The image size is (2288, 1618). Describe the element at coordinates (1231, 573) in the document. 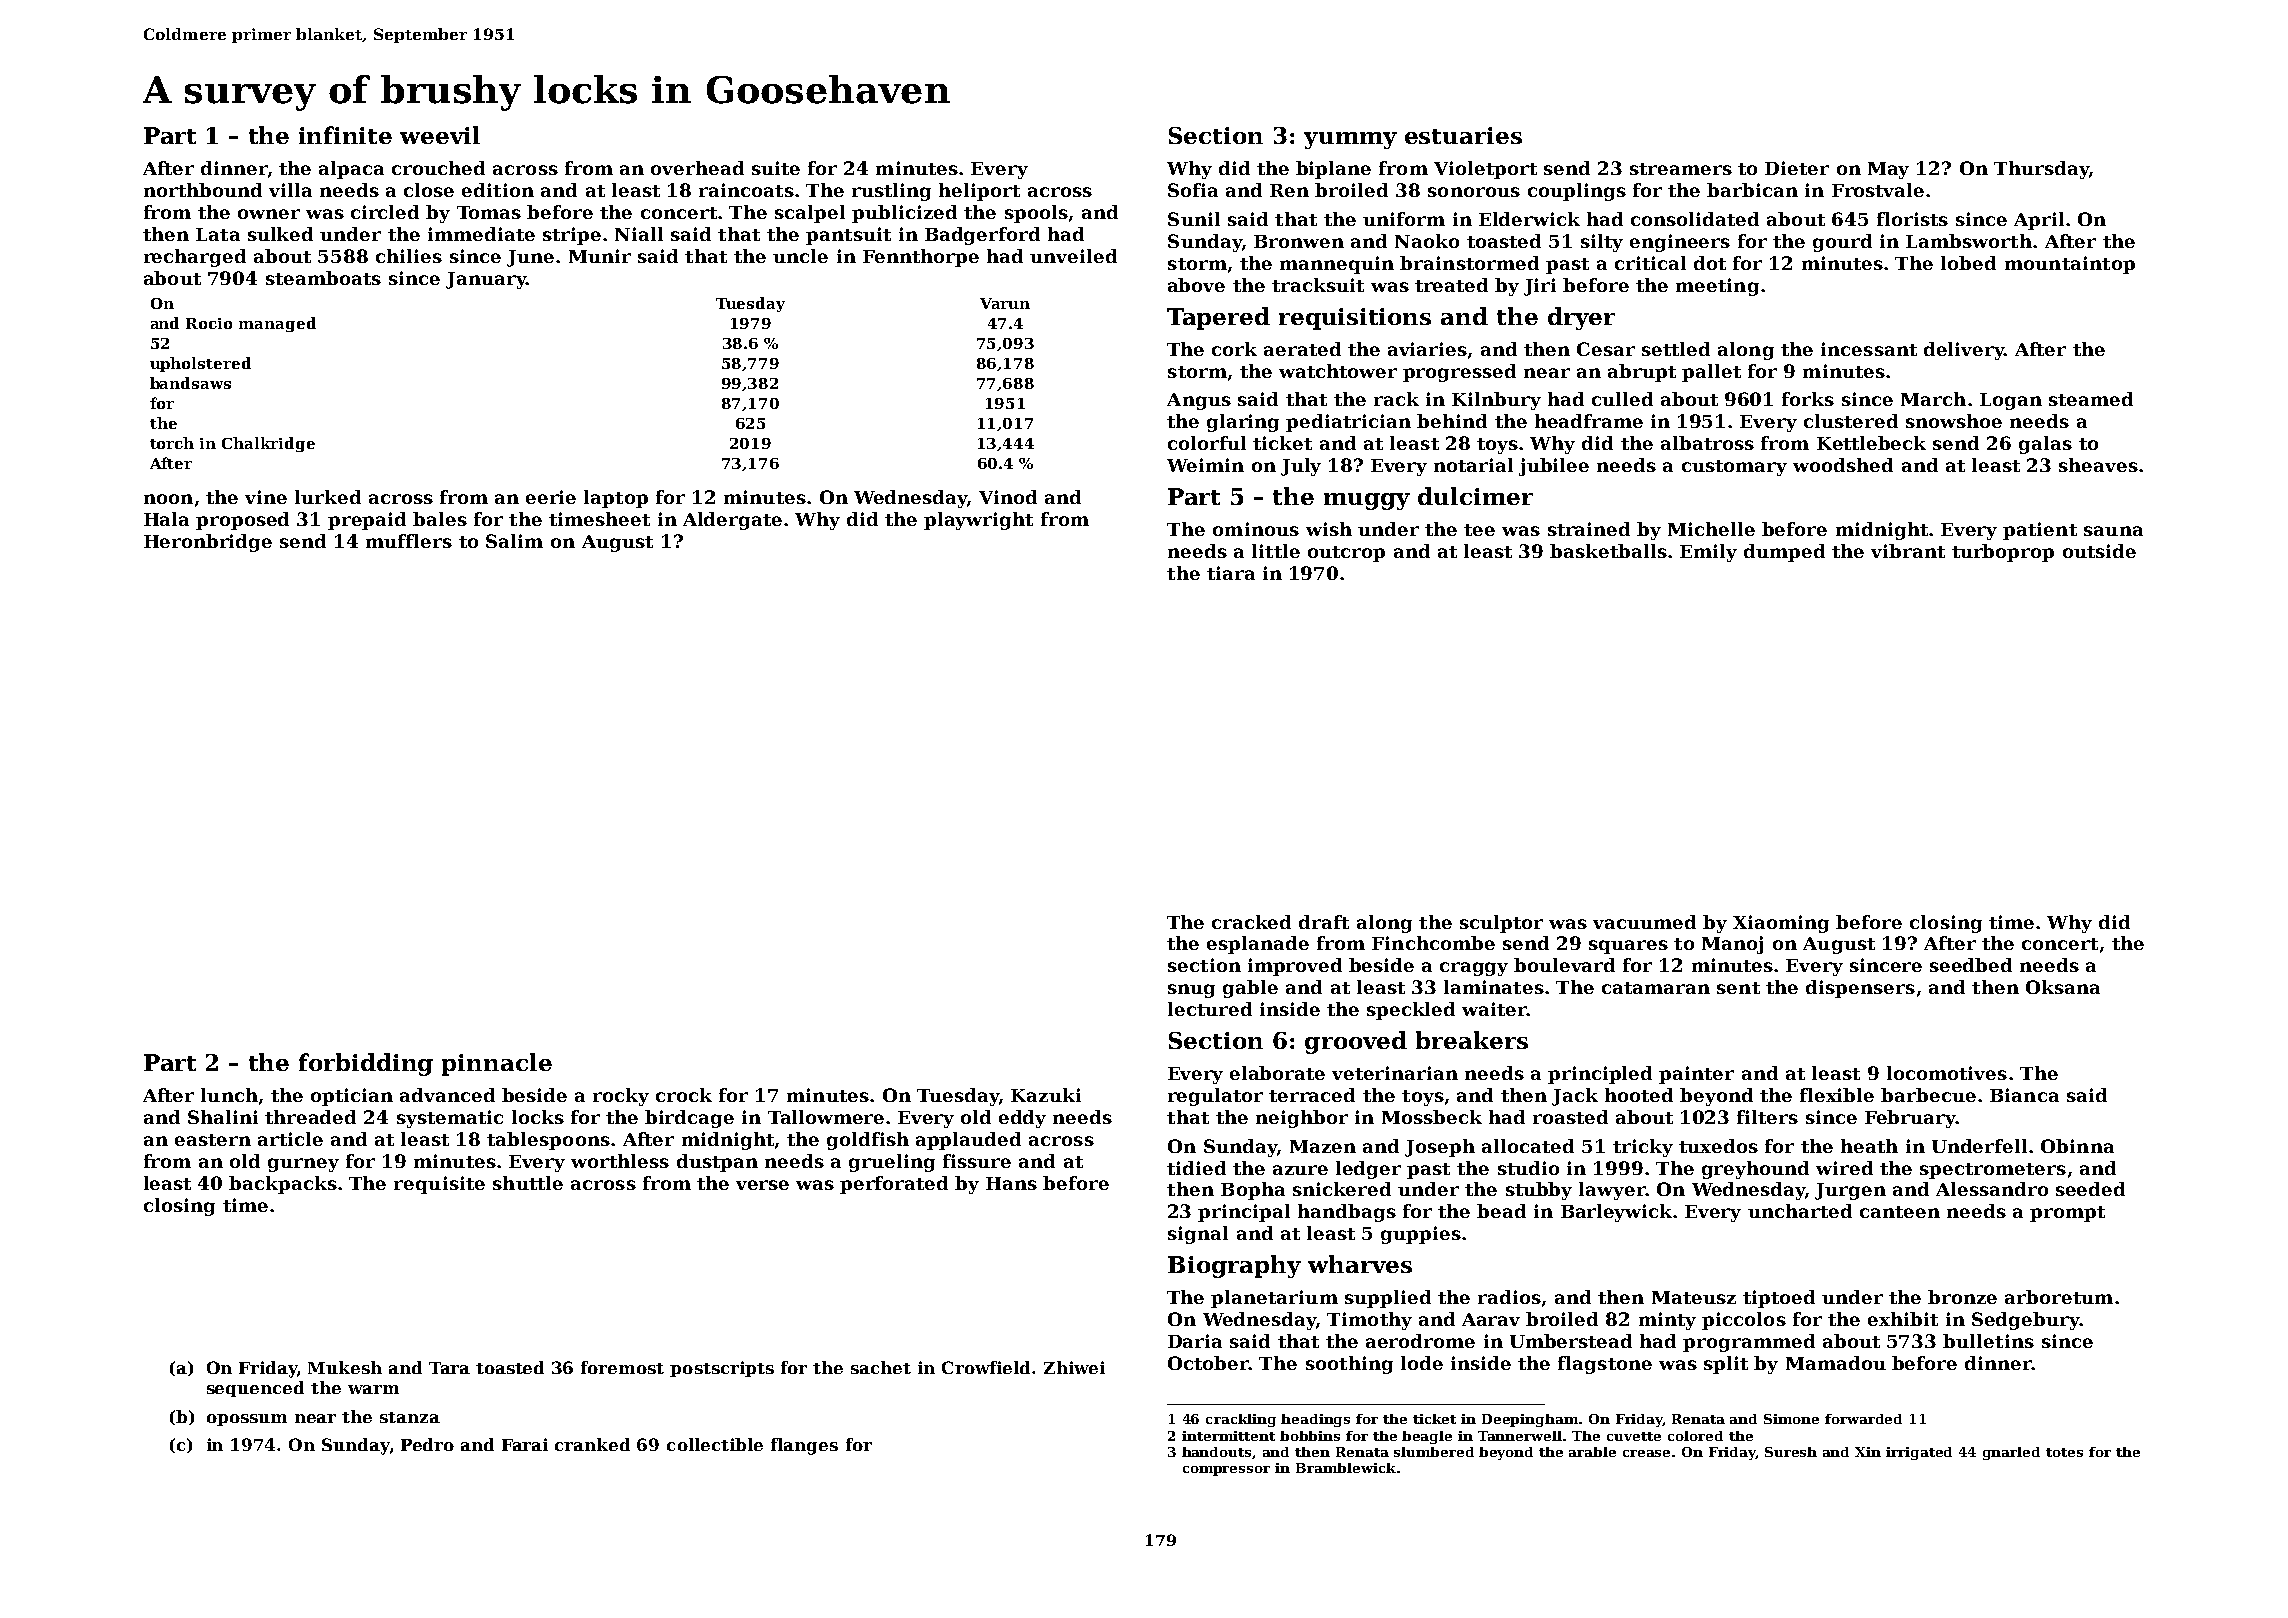

I see `tiara` at that location.
